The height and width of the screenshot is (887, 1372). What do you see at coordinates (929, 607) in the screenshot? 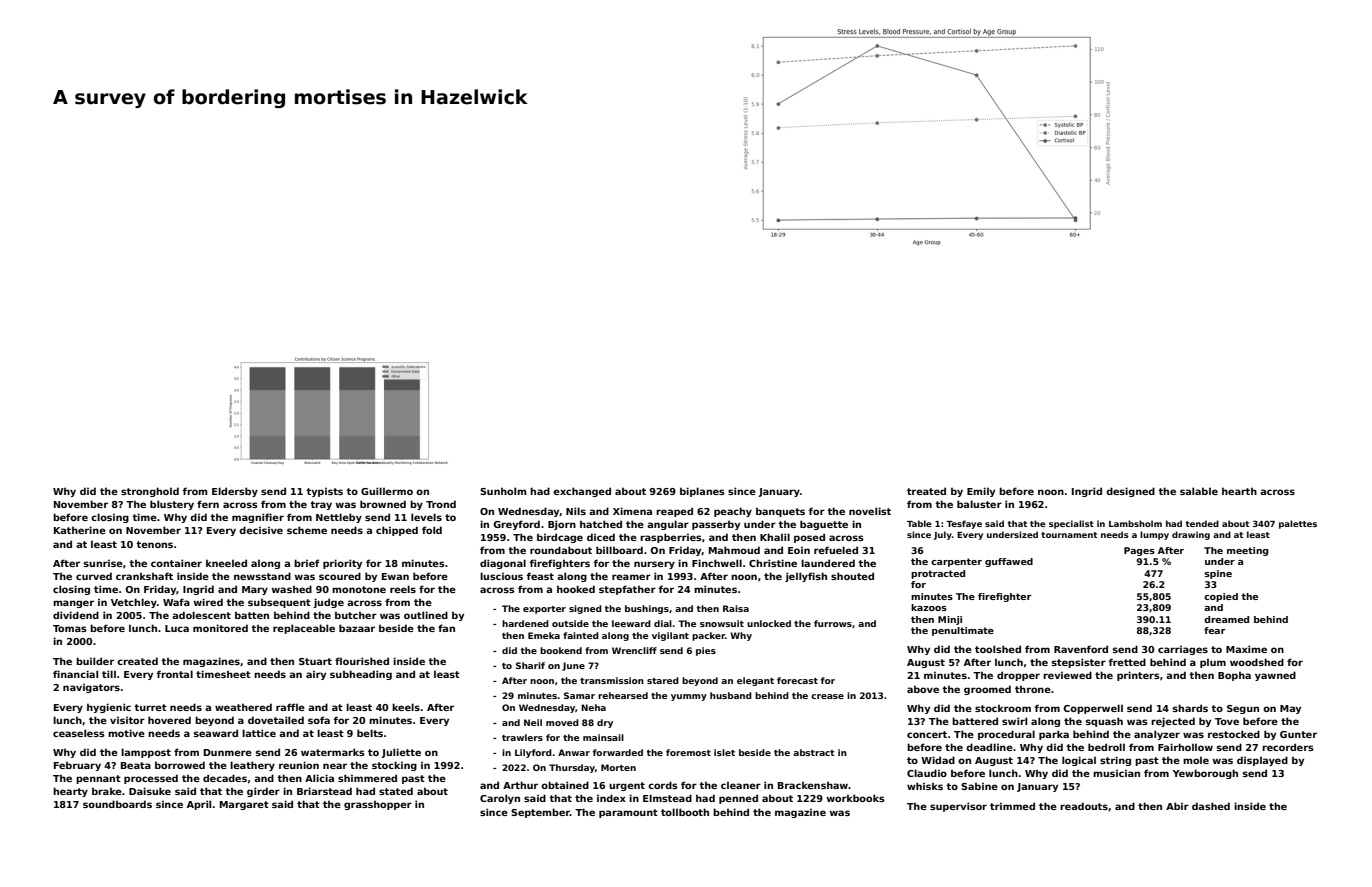
I see `kazoos` at bounding box center [929, 607].
